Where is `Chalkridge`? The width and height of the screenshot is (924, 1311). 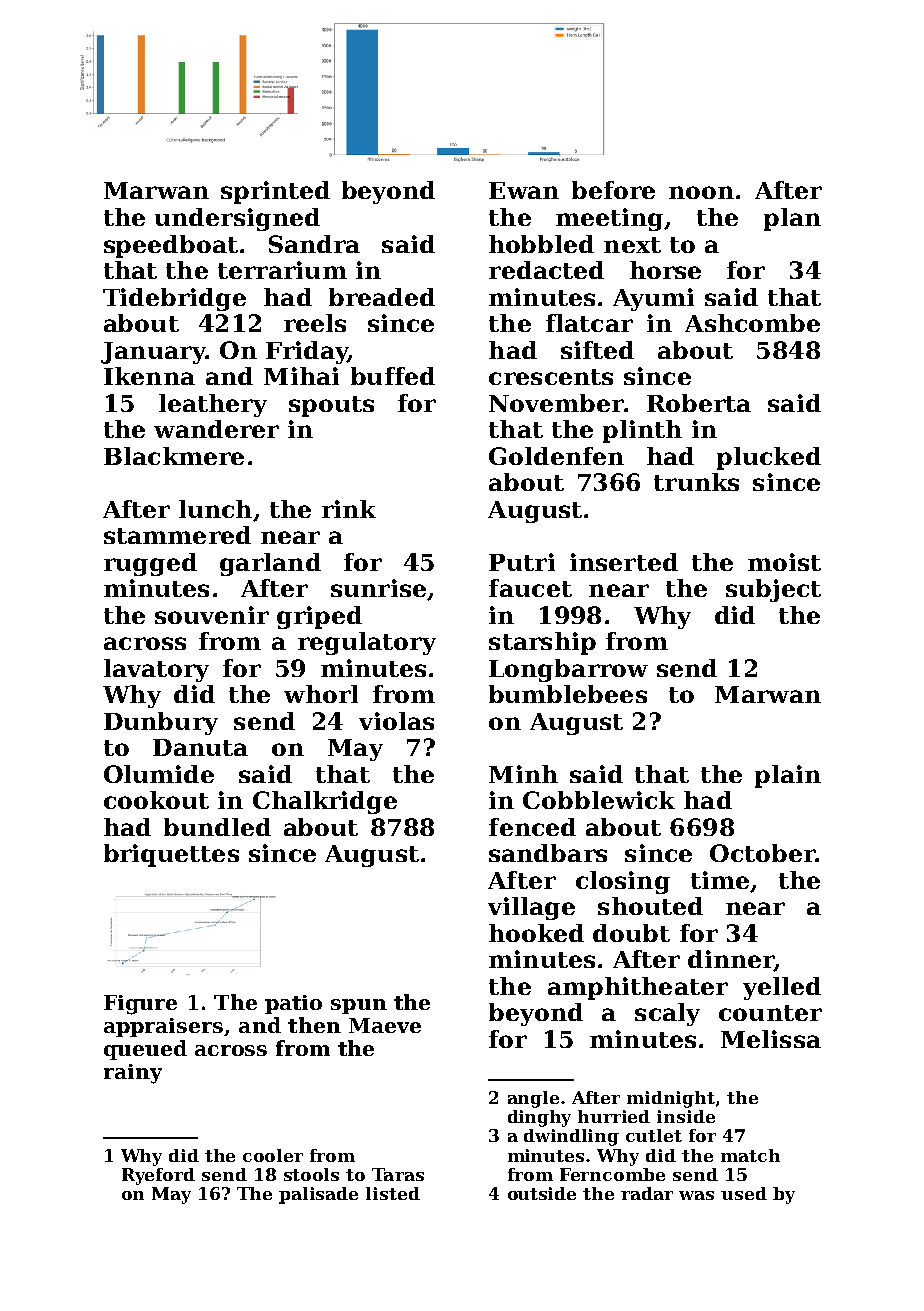 Chalkridge is located at coordinates (325, 802).
